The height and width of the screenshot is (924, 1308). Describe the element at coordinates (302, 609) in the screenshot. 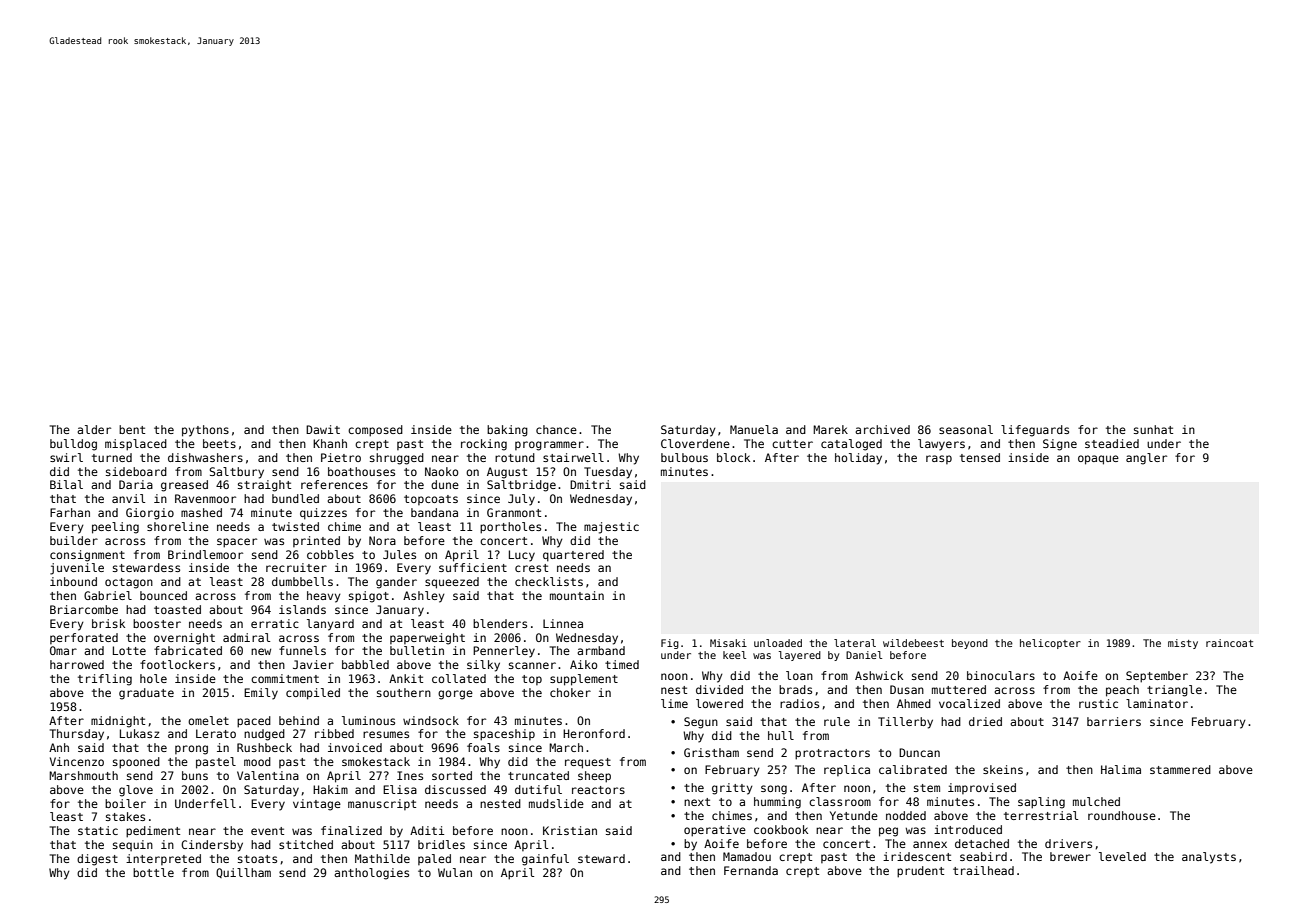

I see `islands` at that location.
